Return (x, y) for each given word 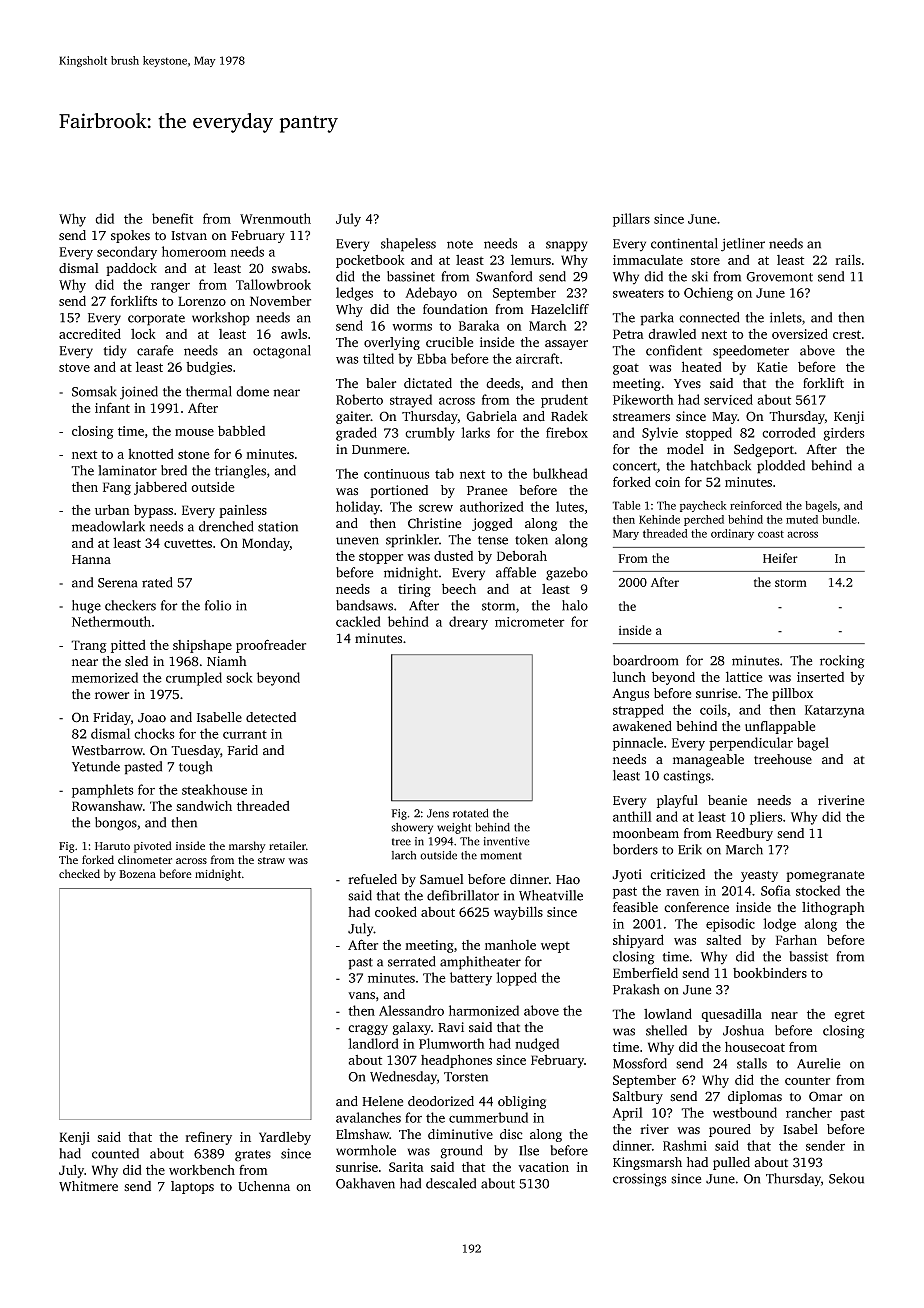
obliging (522, 1102)
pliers (766, 818)
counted (115, 1153)
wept (555, 947)
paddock (131, 269)
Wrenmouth (275, 218)
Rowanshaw (107, 806)
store (705, 260)
